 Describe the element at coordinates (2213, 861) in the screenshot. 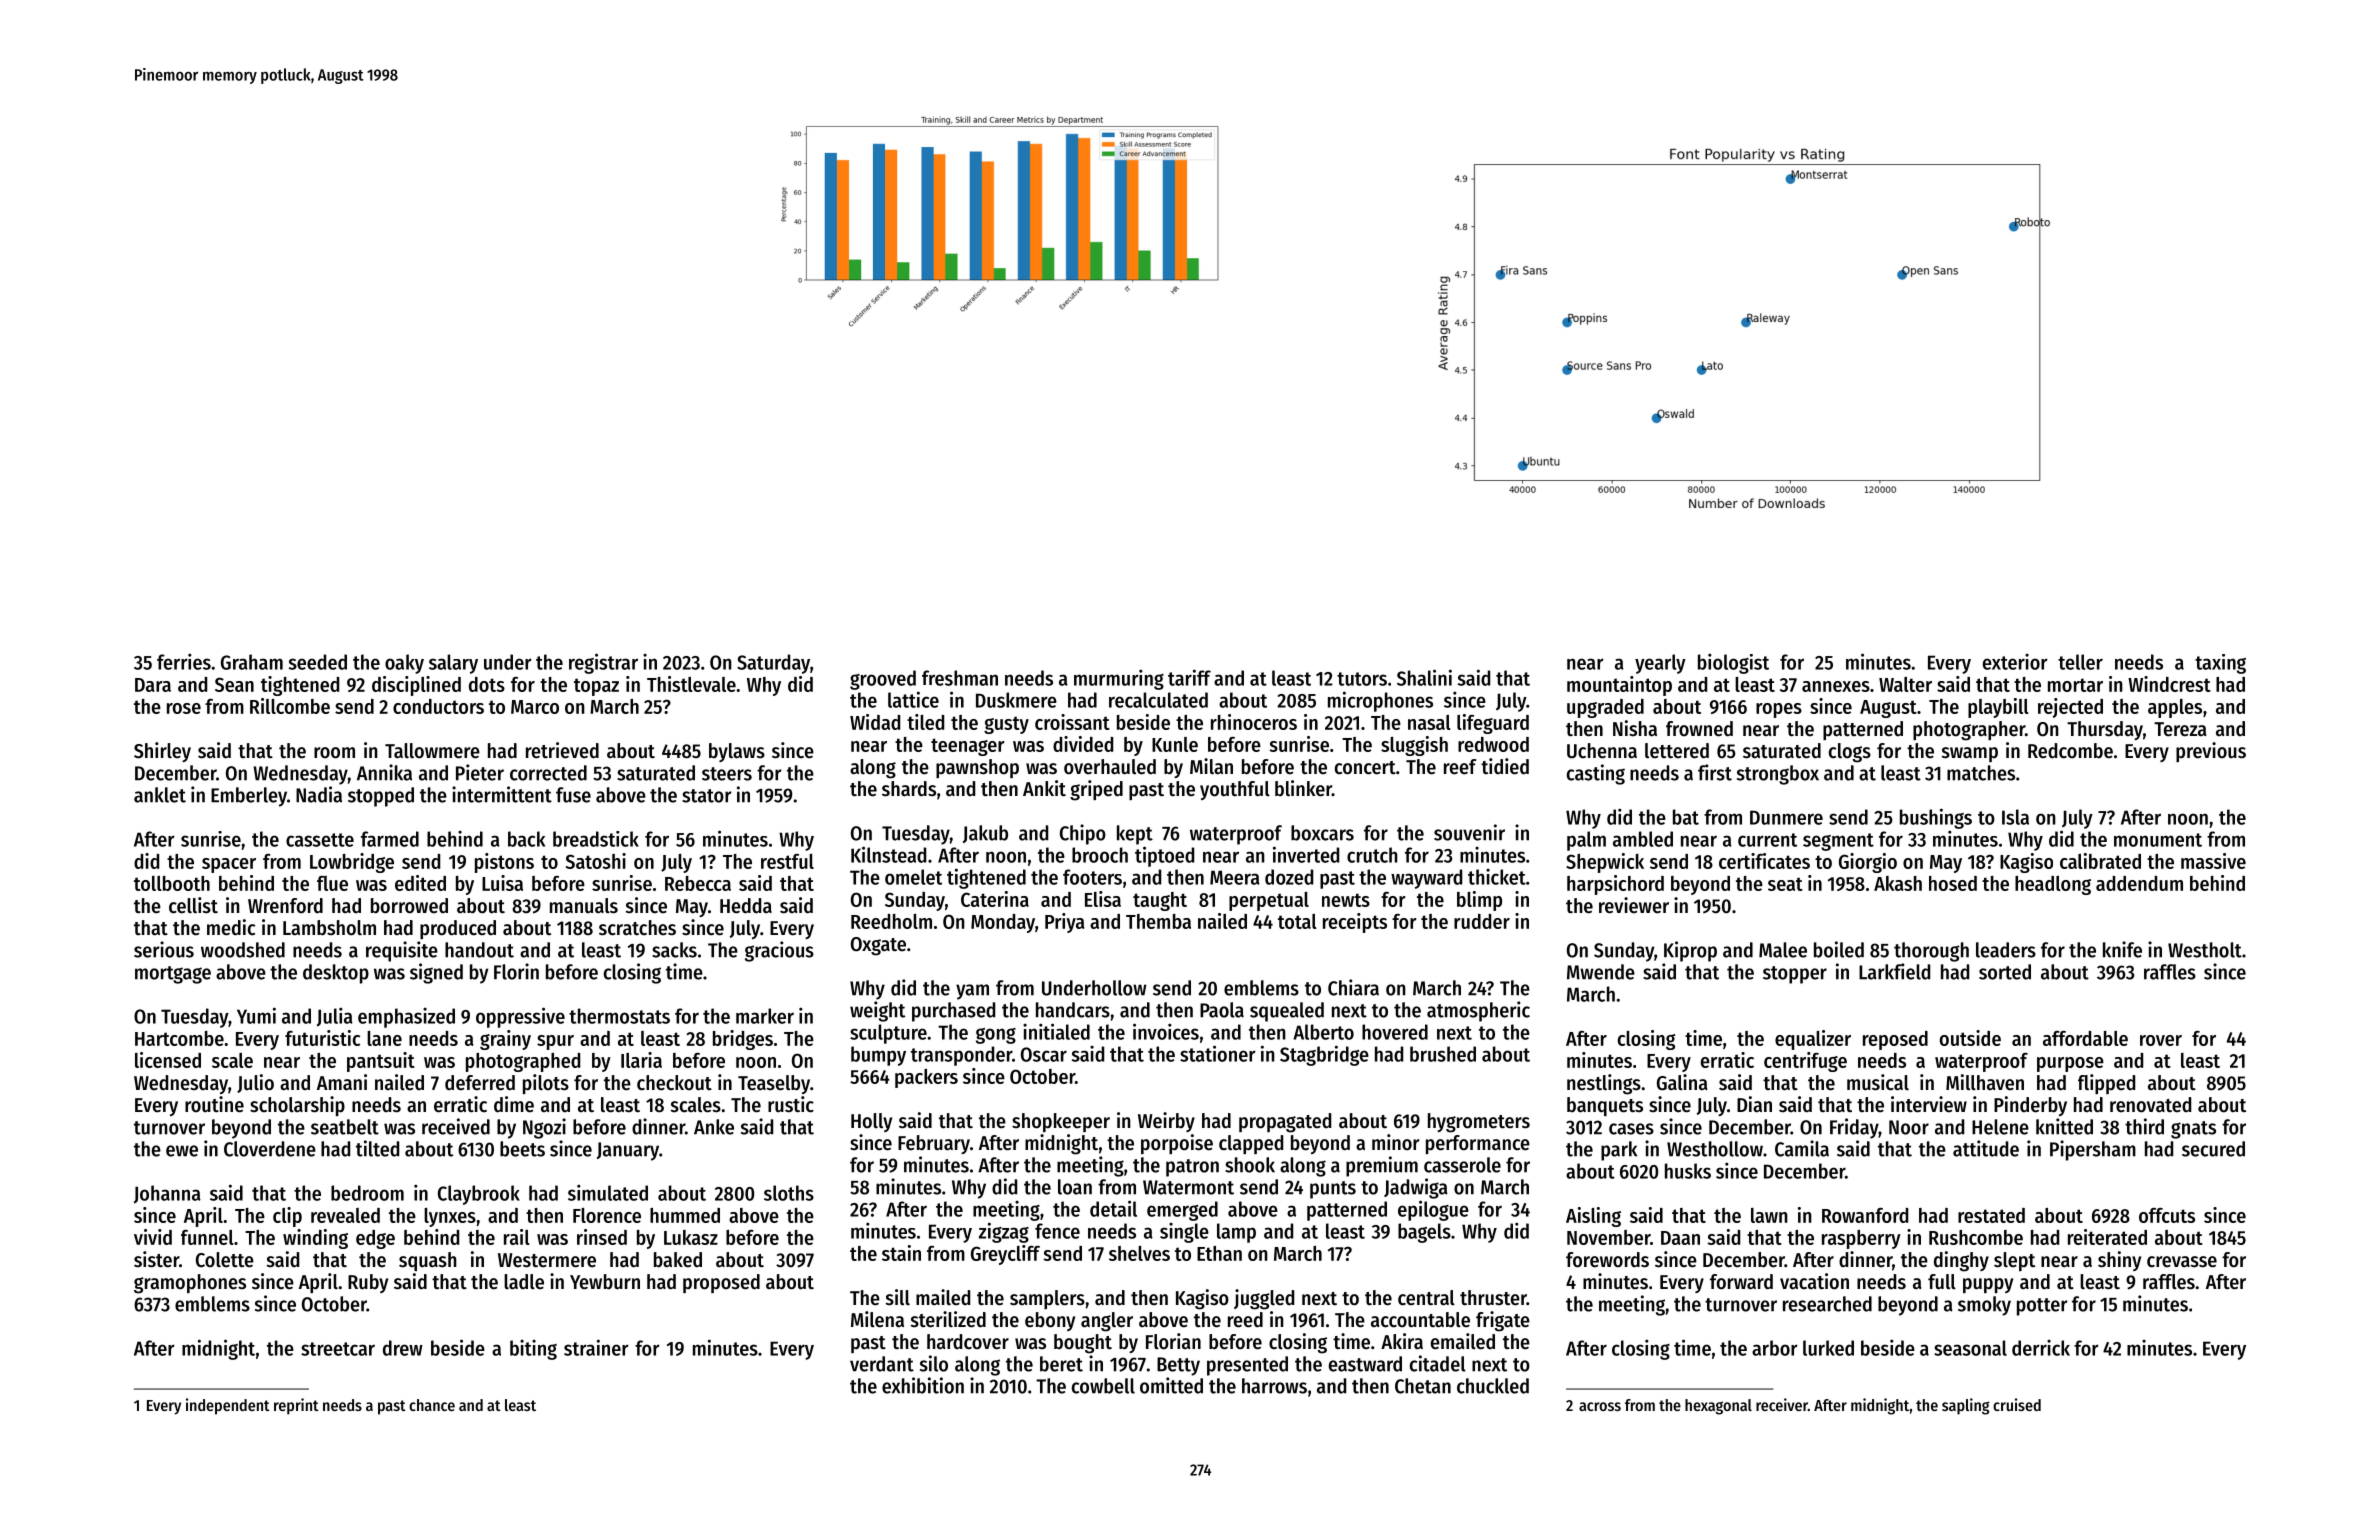

I see `massive` at that location.
